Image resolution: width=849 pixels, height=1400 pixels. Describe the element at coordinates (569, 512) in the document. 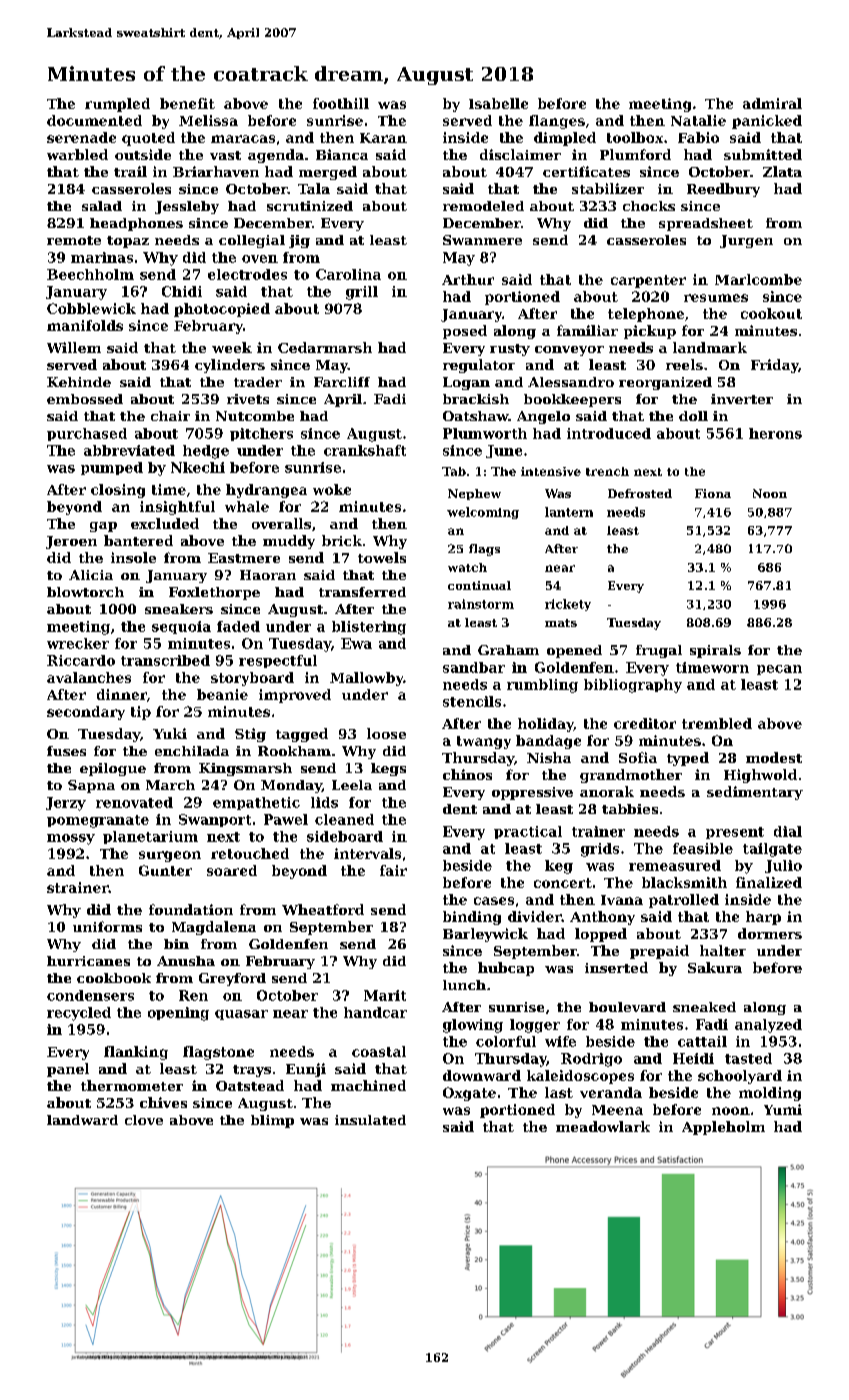

I see `lantern` at that location.
